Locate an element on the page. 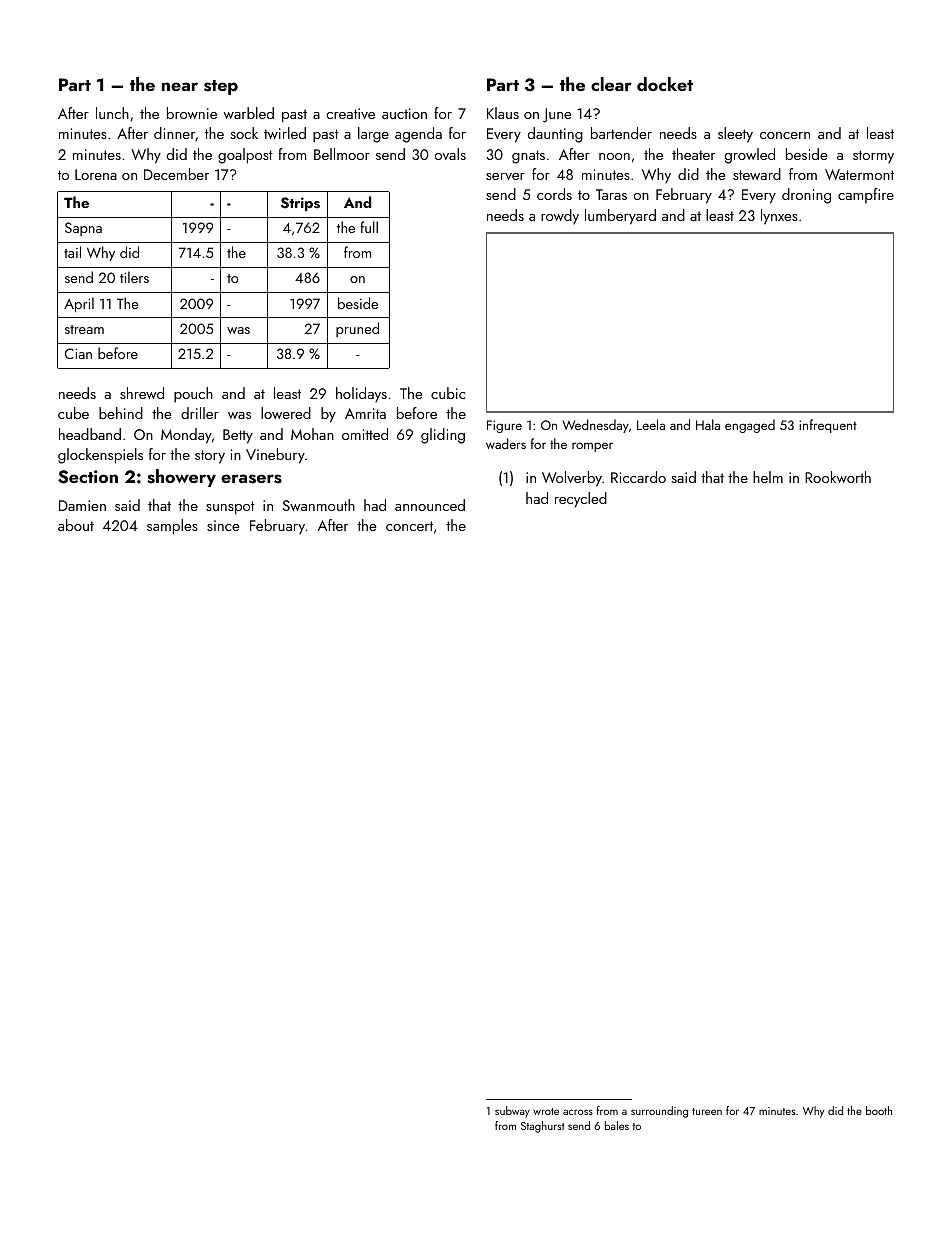 This document has width=952, height=1233. Bellmoor is located at coordinates (342, 154).
